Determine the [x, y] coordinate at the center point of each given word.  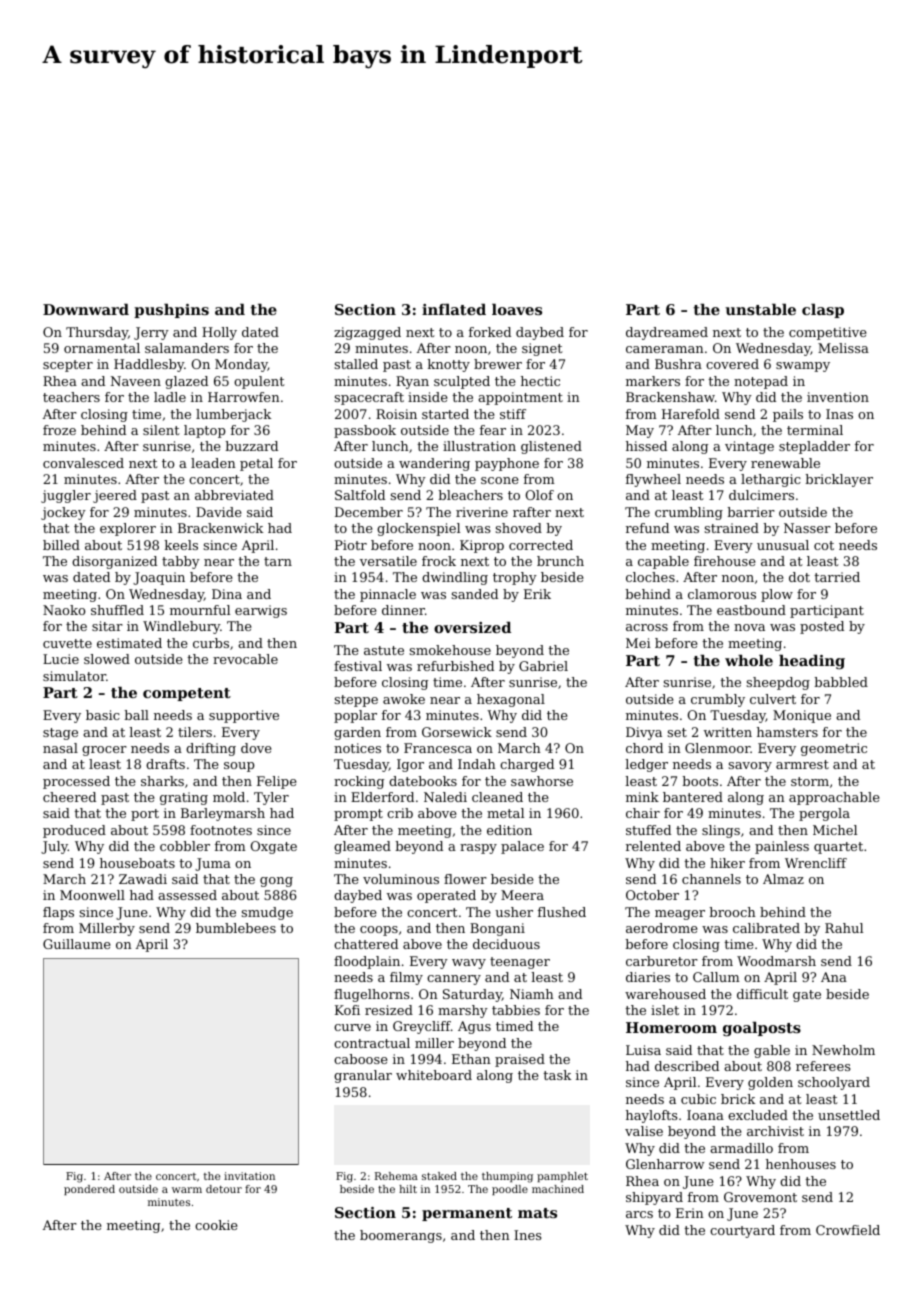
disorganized [114, 562]
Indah [477, 764]
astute [384, 650]
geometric [834, 749]
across [647, 627]
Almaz [783, 879]
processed [76, 782]
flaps [58, 913]
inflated [454, 309]
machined [558, 1189]
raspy [478, 849]
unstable [760, 309]
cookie [216, 1225]
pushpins [171, 311]
